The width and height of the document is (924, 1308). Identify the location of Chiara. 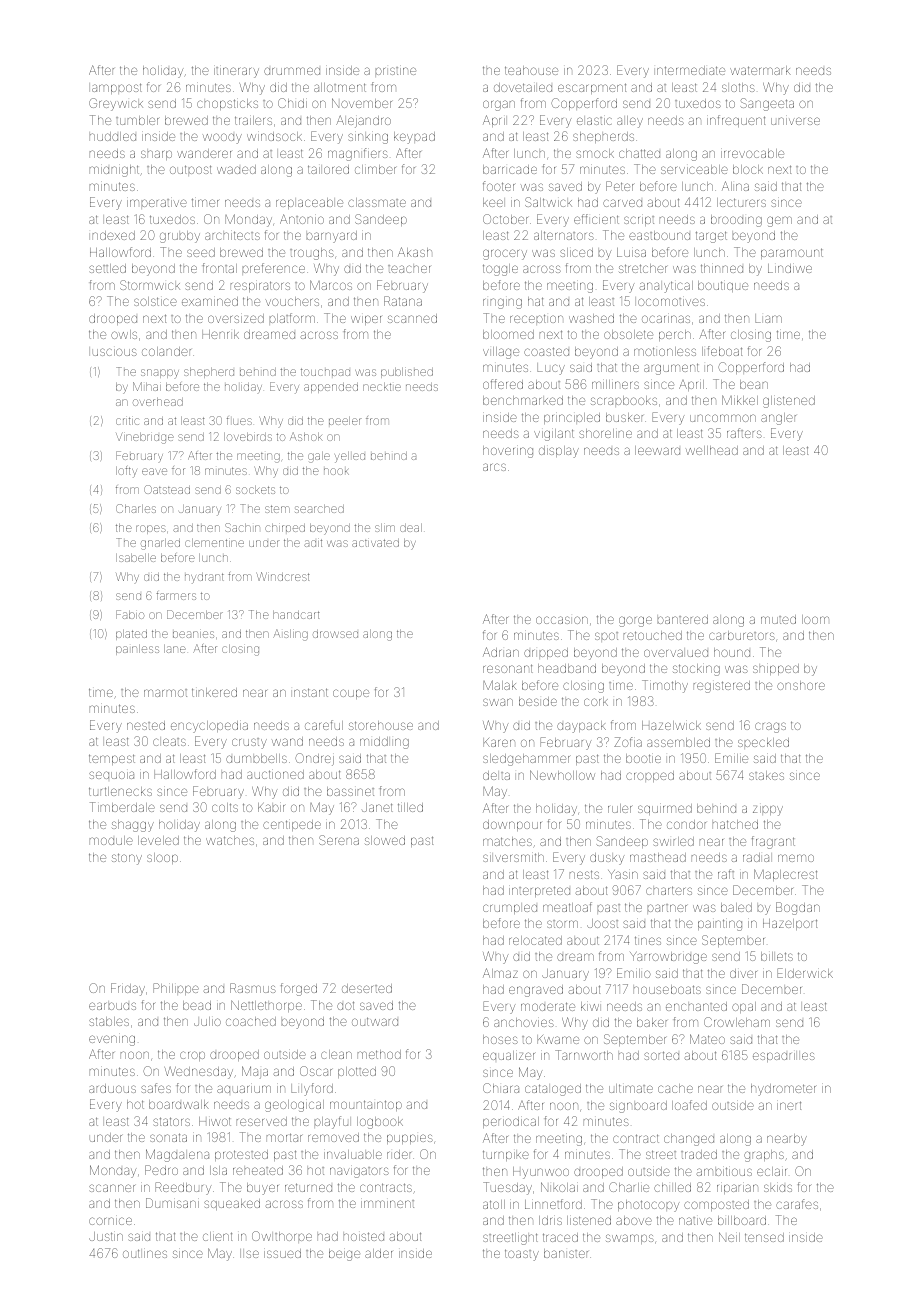
(501, 1088).
